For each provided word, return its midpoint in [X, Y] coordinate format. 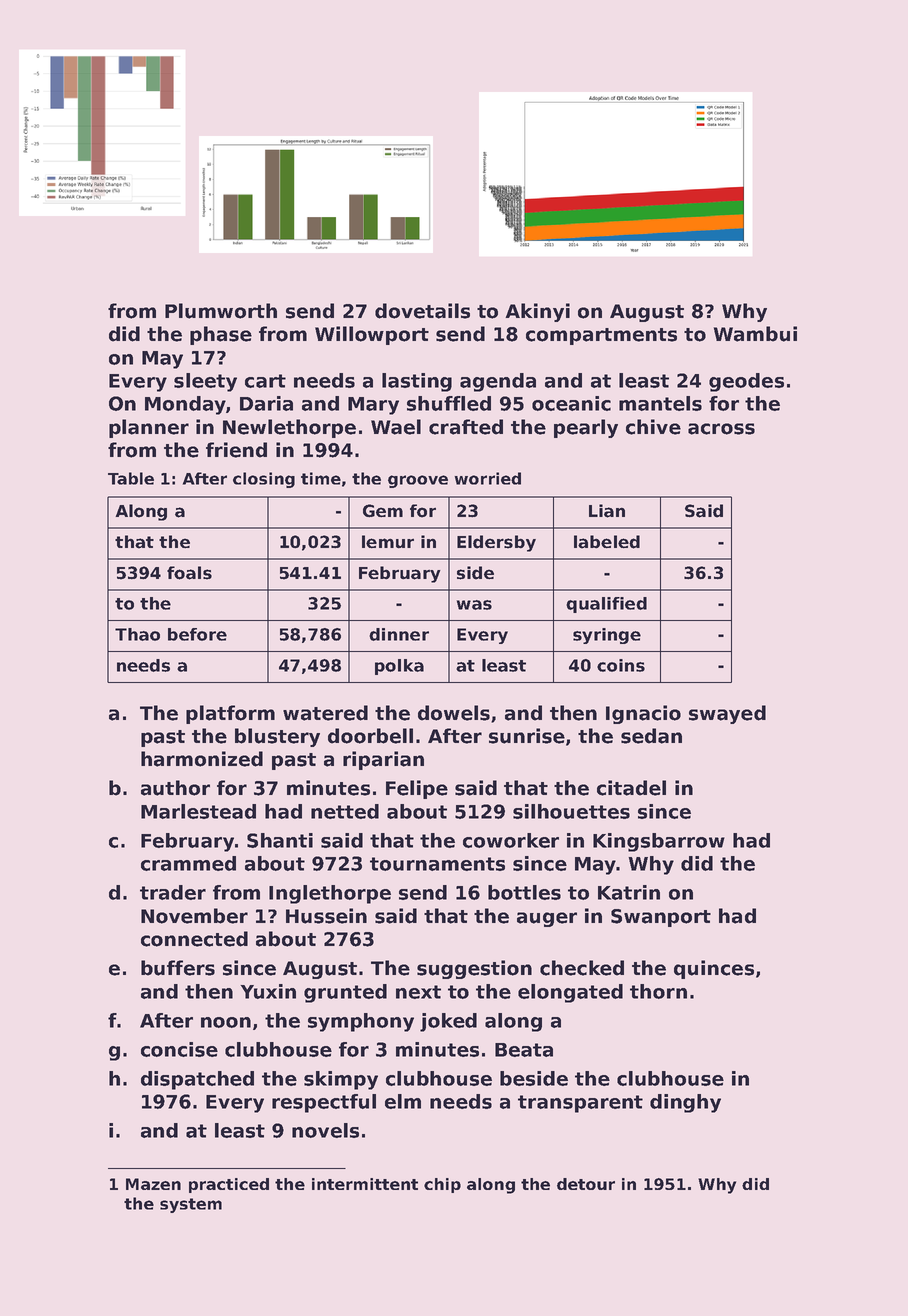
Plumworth [221, 311]
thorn [658, 991]
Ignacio [643, 714]
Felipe [417, 789]
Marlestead [198, 811]
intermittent [365, 1184]
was [474, 605]
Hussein [326, 916]
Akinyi [537, 312]
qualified [606, 605]
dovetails [422, 311]
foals [189, 573]
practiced [229, 1185]
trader [173, 892]
